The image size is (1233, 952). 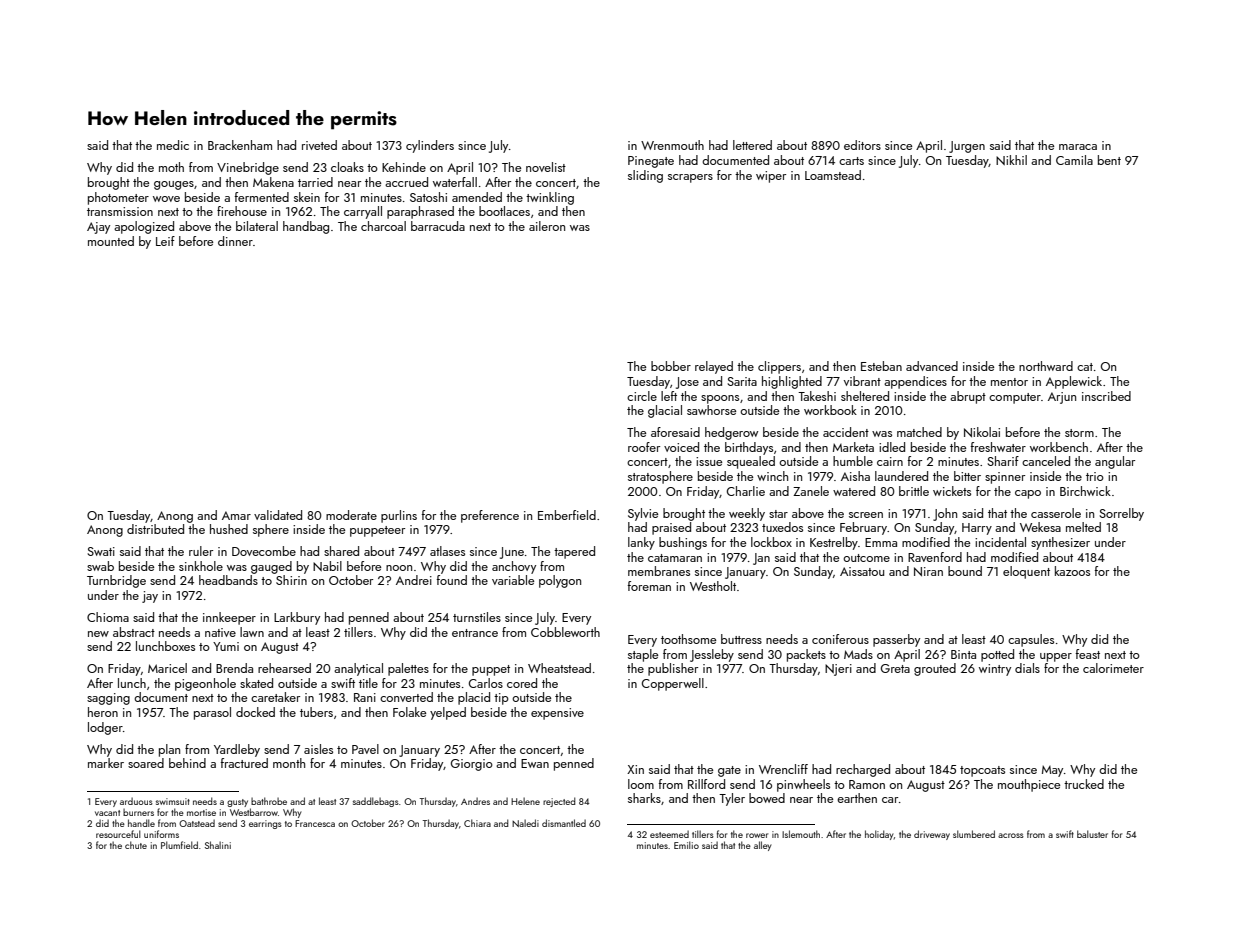 I want to click on handbag, so click(x=306, y=227).
